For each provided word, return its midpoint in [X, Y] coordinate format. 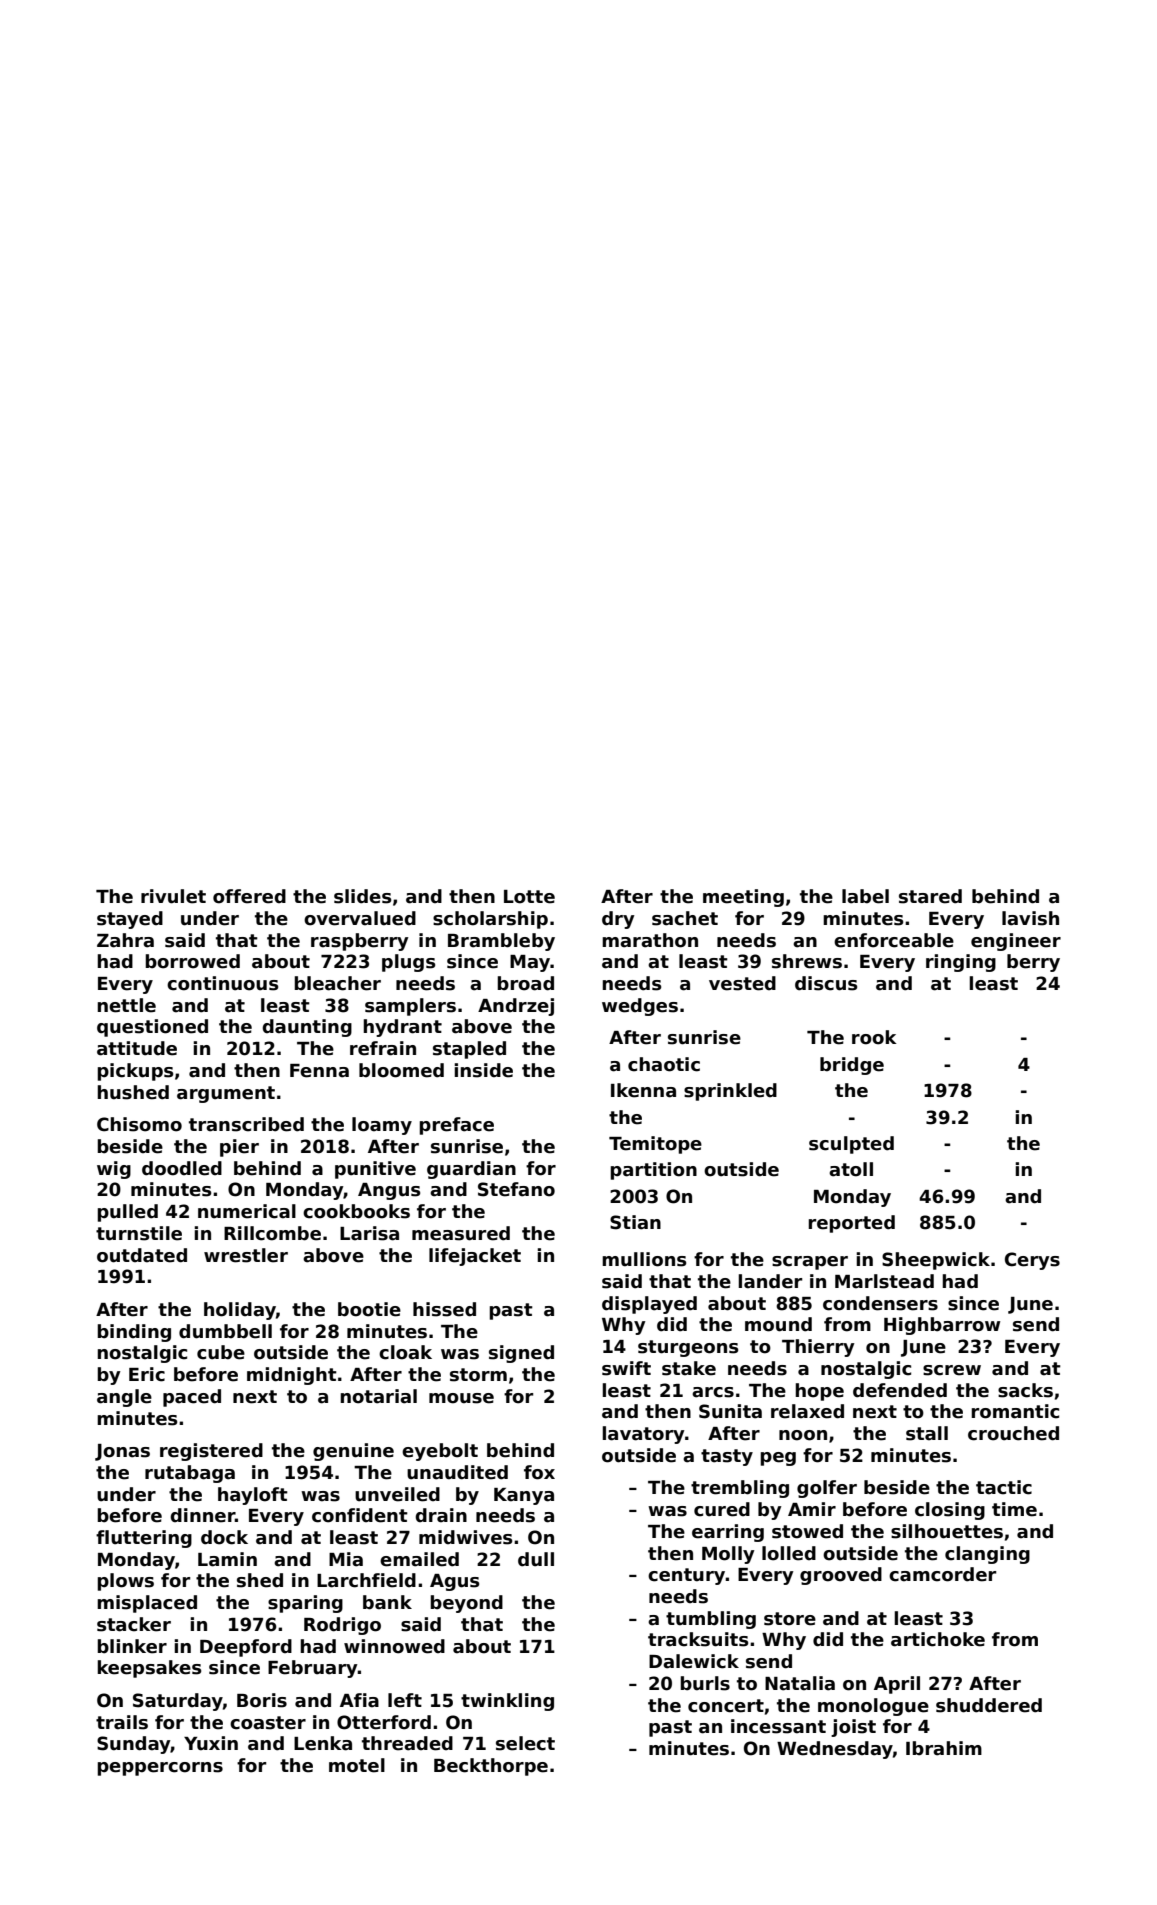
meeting [743, 898]
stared [930, 896]
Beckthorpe [491, 1767]
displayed [649, 1305]
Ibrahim [944, 1748]
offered [249, 896]
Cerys [1032, 1261]
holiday [240, 1311]
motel [357, 1765]
